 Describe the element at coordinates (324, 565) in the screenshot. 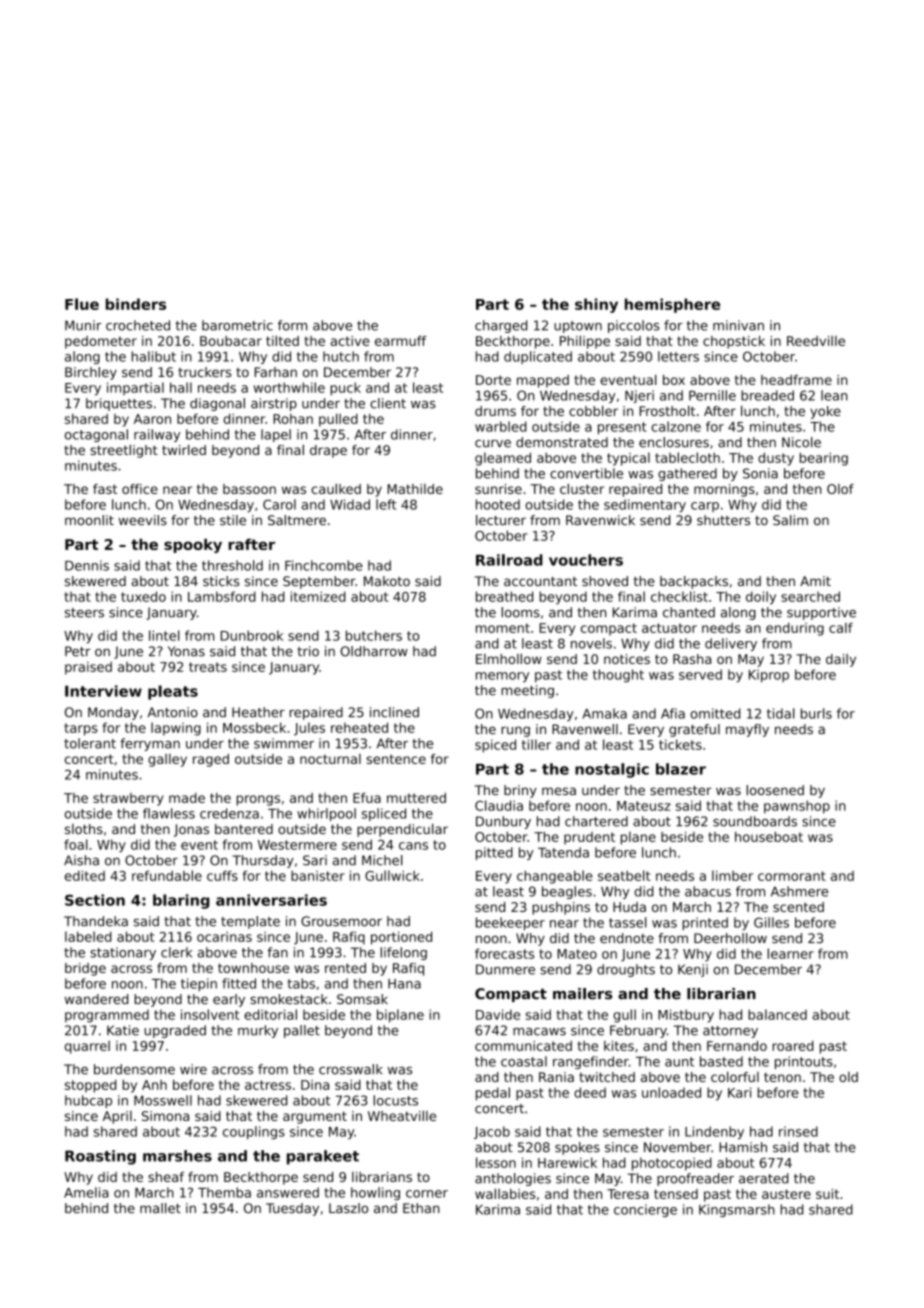

I see `Finchcombe` at that location.
